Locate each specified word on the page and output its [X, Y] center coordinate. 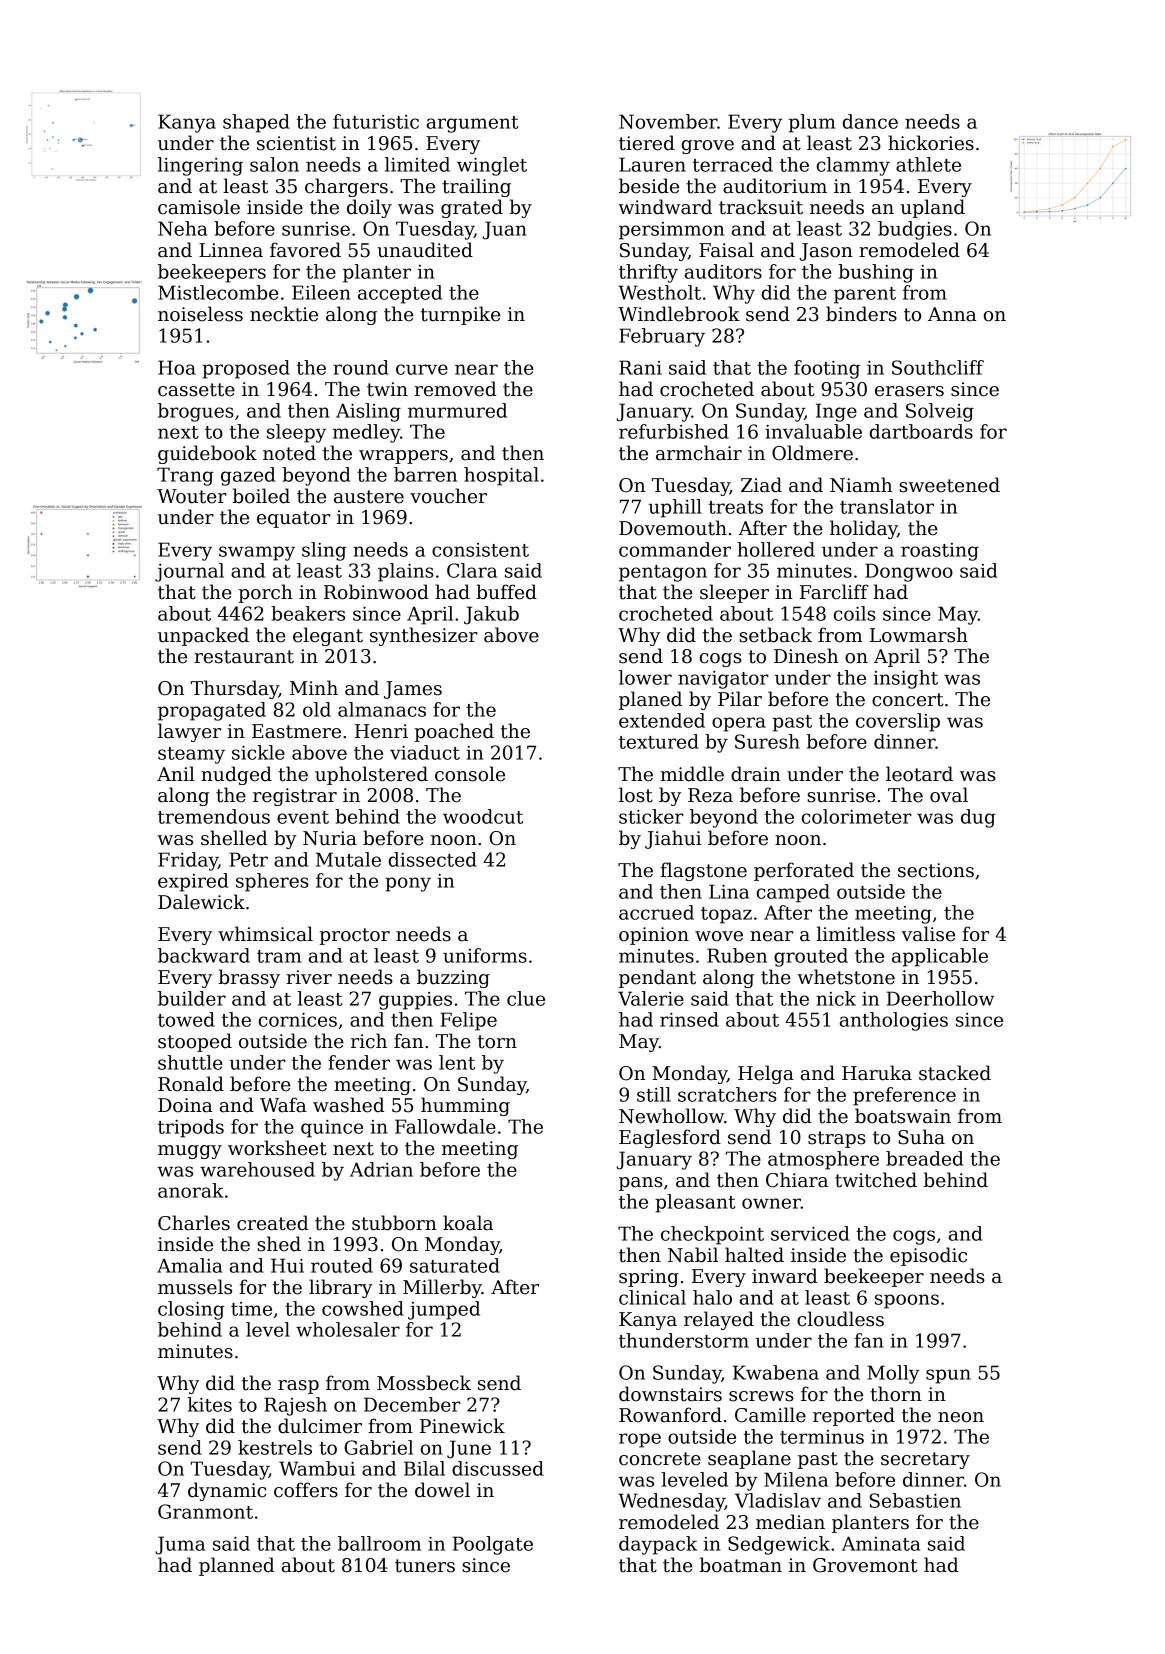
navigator [723, 680]
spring [649, 1278]
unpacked [203, 636]
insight [906, 679]
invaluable [813, 431]
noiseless [200, 314]
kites [209, 1404]
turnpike [461, 315]
